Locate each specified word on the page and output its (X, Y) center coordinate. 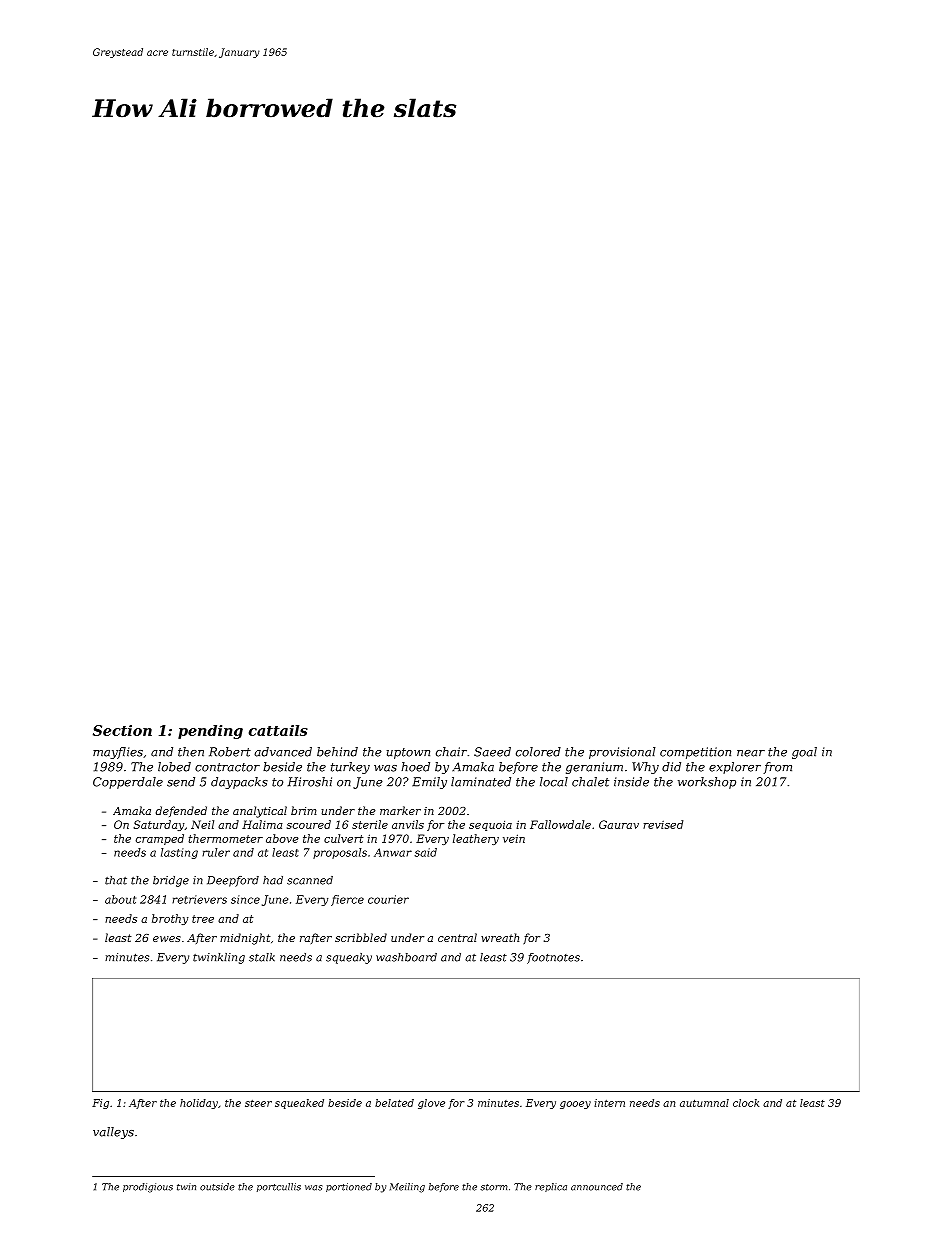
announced (597, 1187)
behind (337, 752)
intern (609, 1103)
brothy (170, 919)
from (777, 768)
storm (494, 1187)
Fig (100, 1104)
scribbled (361, 937)
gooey (575, 1105)
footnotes (553, 958)
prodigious (148, 1188)
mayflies (118, 753)
